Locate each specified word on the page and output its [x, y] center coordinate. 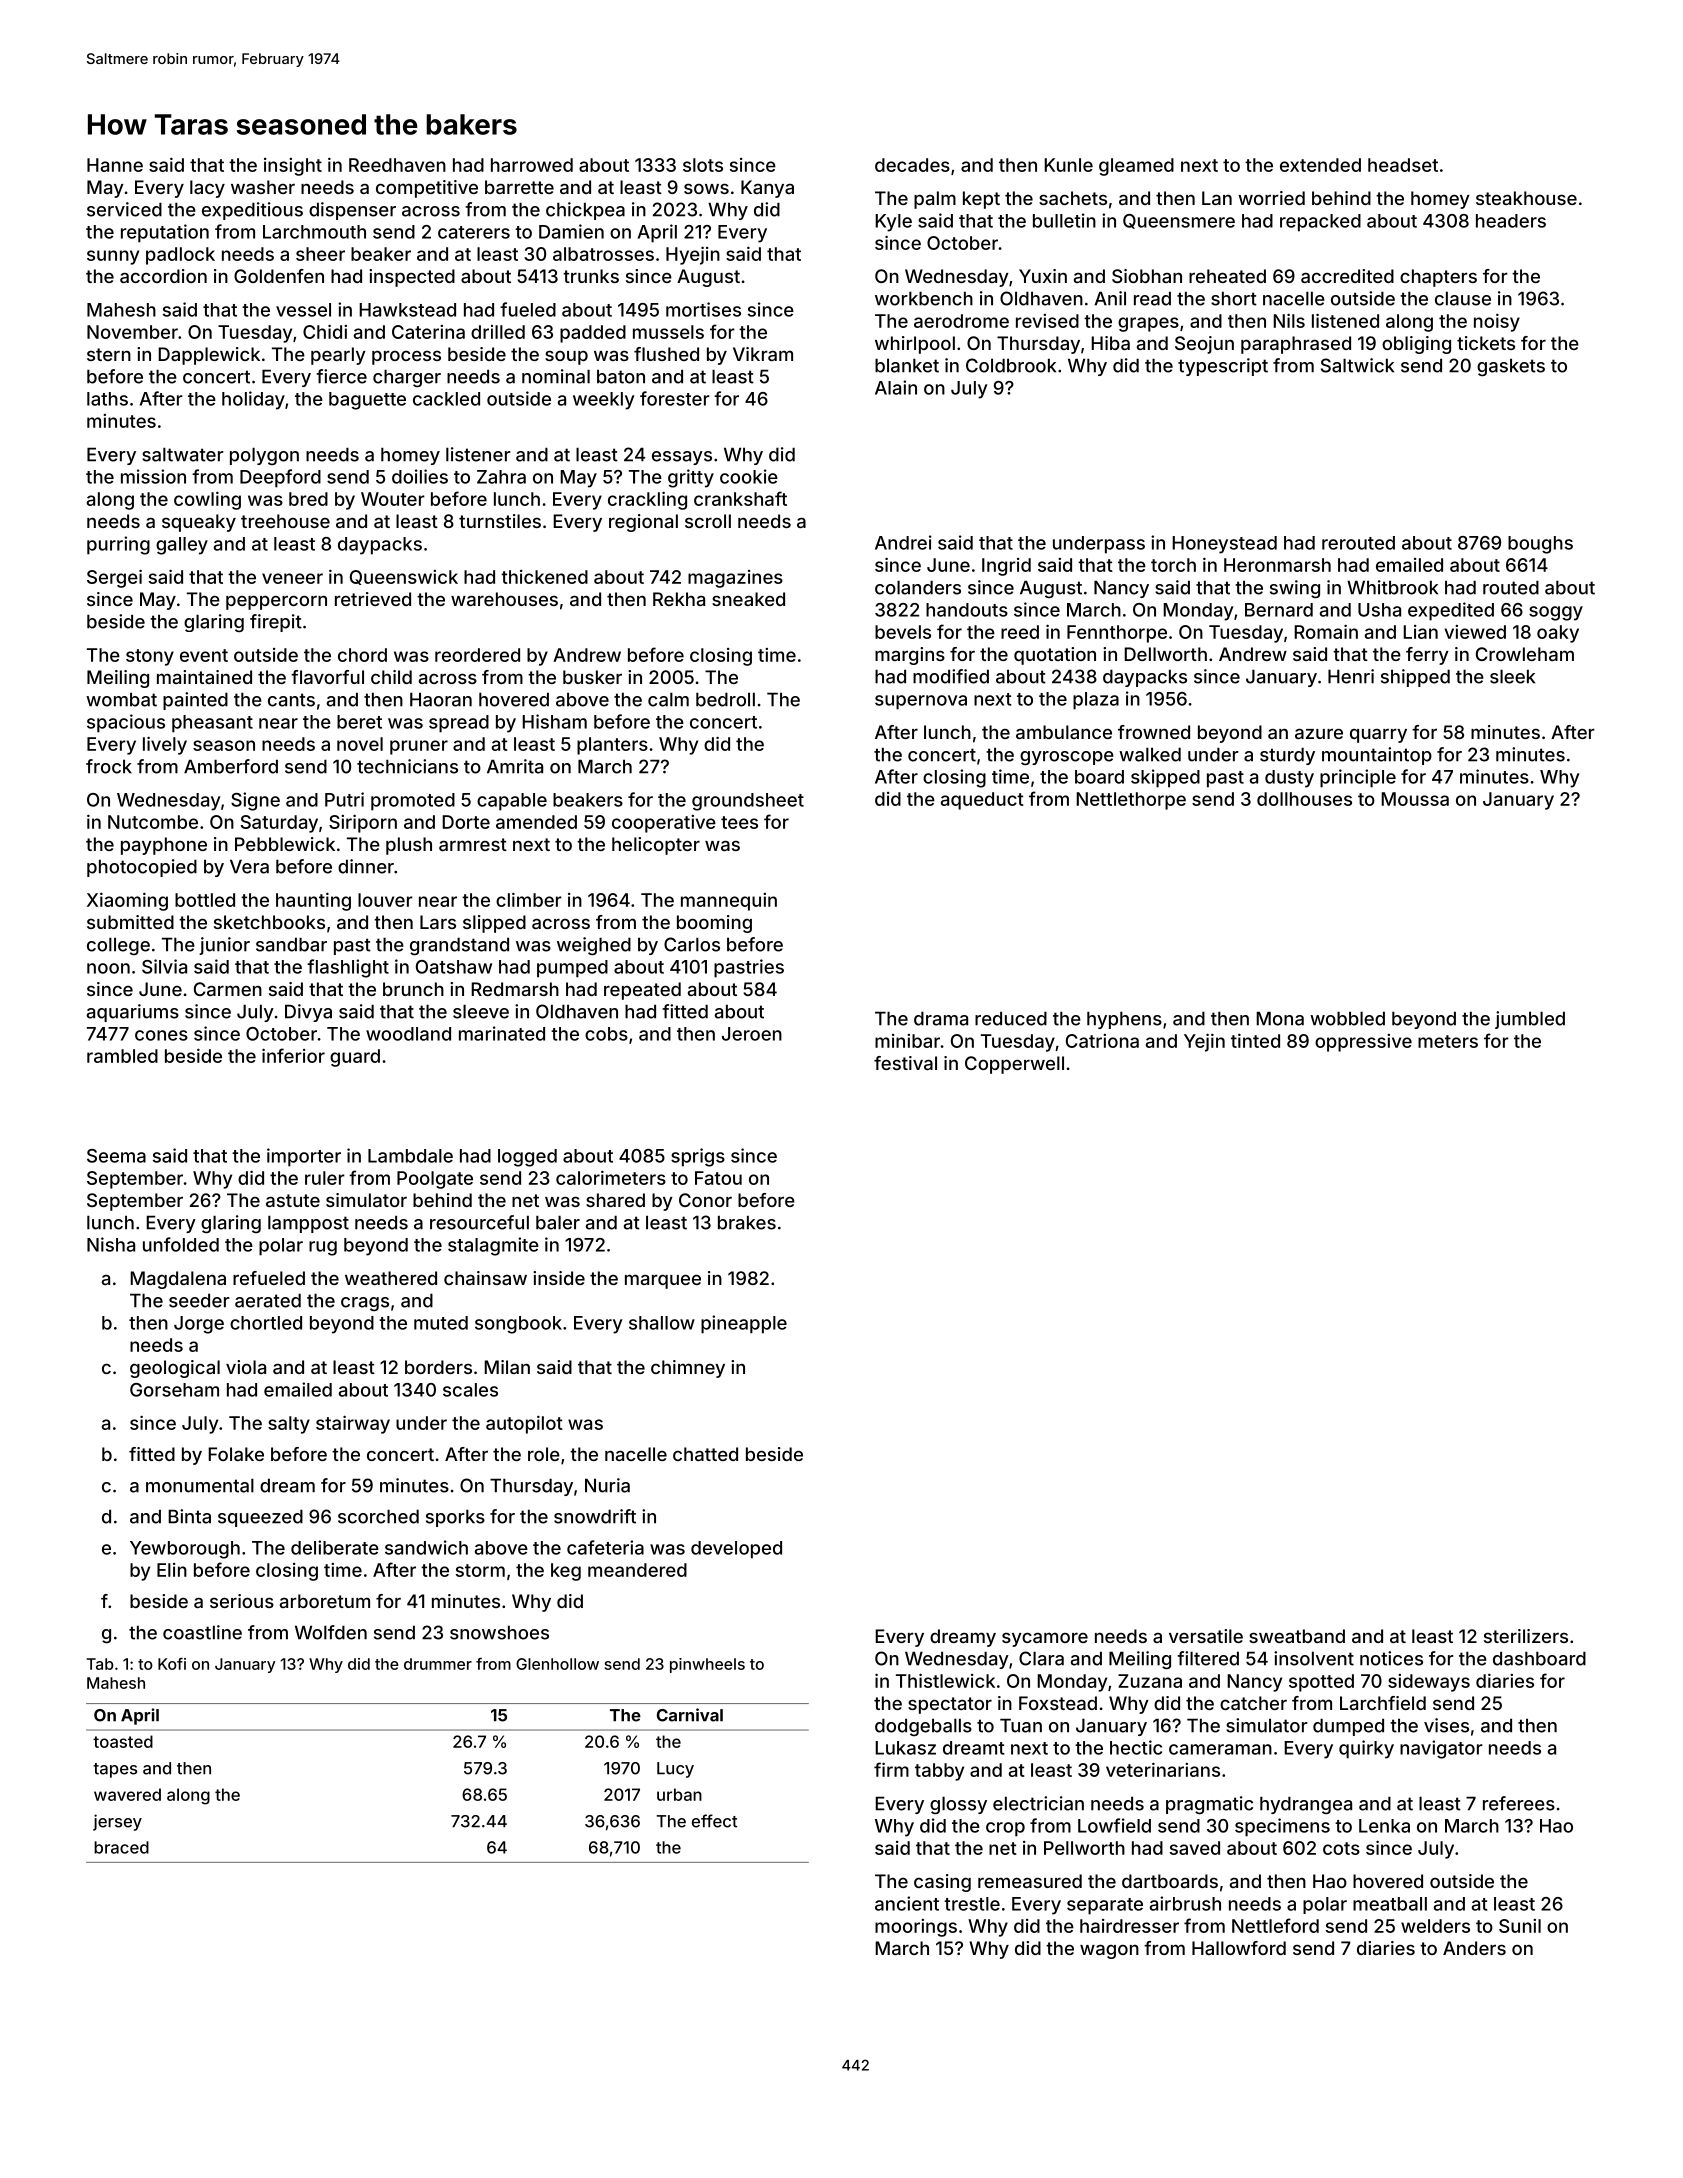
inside [559, 1278]
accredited [1347, 276]
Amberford [231, 766]
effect [714, 1821]
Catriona [1102, 1041]
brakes [747, 1222]
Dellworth [1165, 654]
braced [121, 1847]
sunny [113, 257]
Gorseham [174, 1390]
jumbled [1530, 1020]
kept [981, 200]
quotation [1055, 656]
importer [304, 1157]
